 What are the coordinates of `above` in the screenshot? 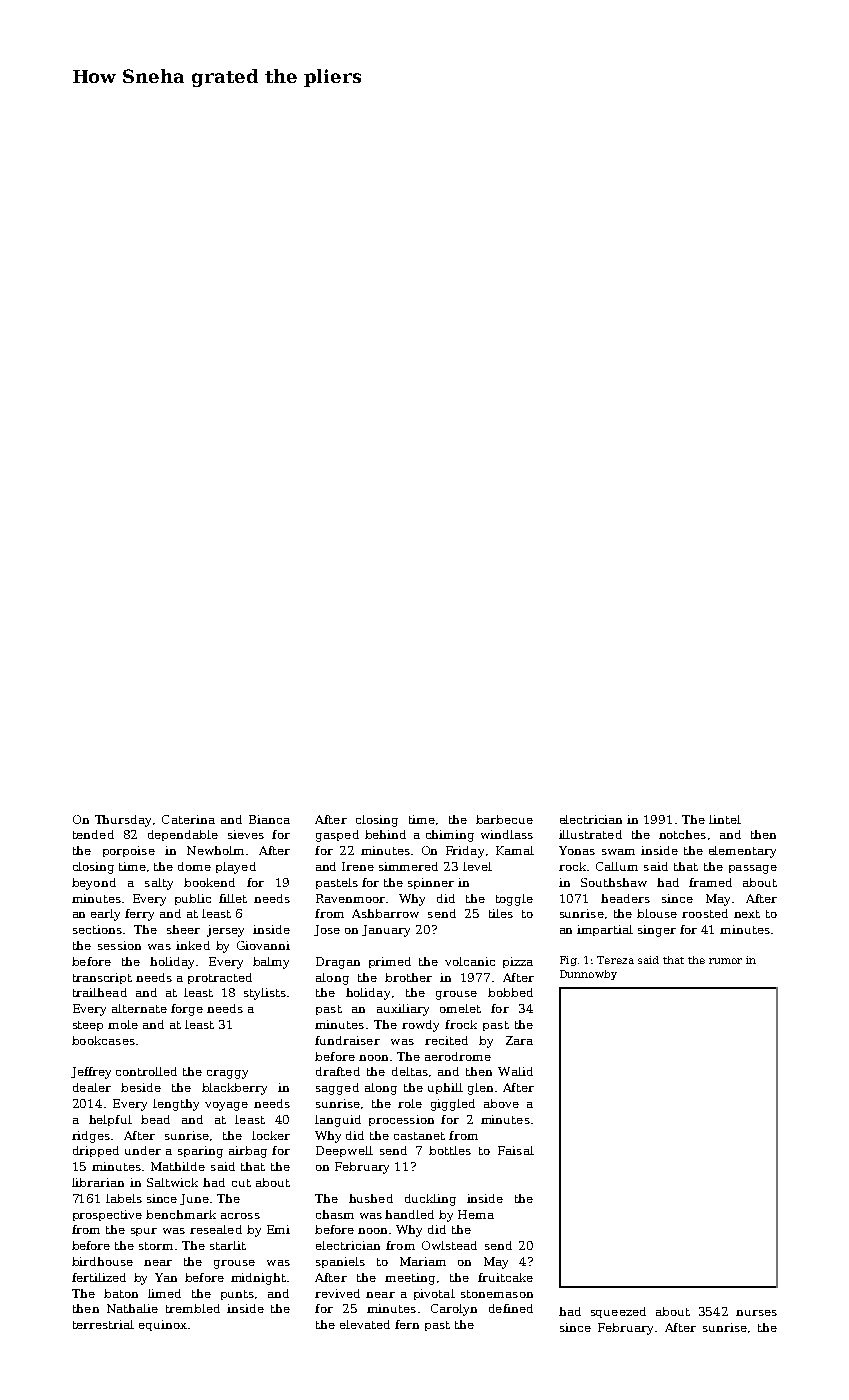 It's located at (501, 1103).
